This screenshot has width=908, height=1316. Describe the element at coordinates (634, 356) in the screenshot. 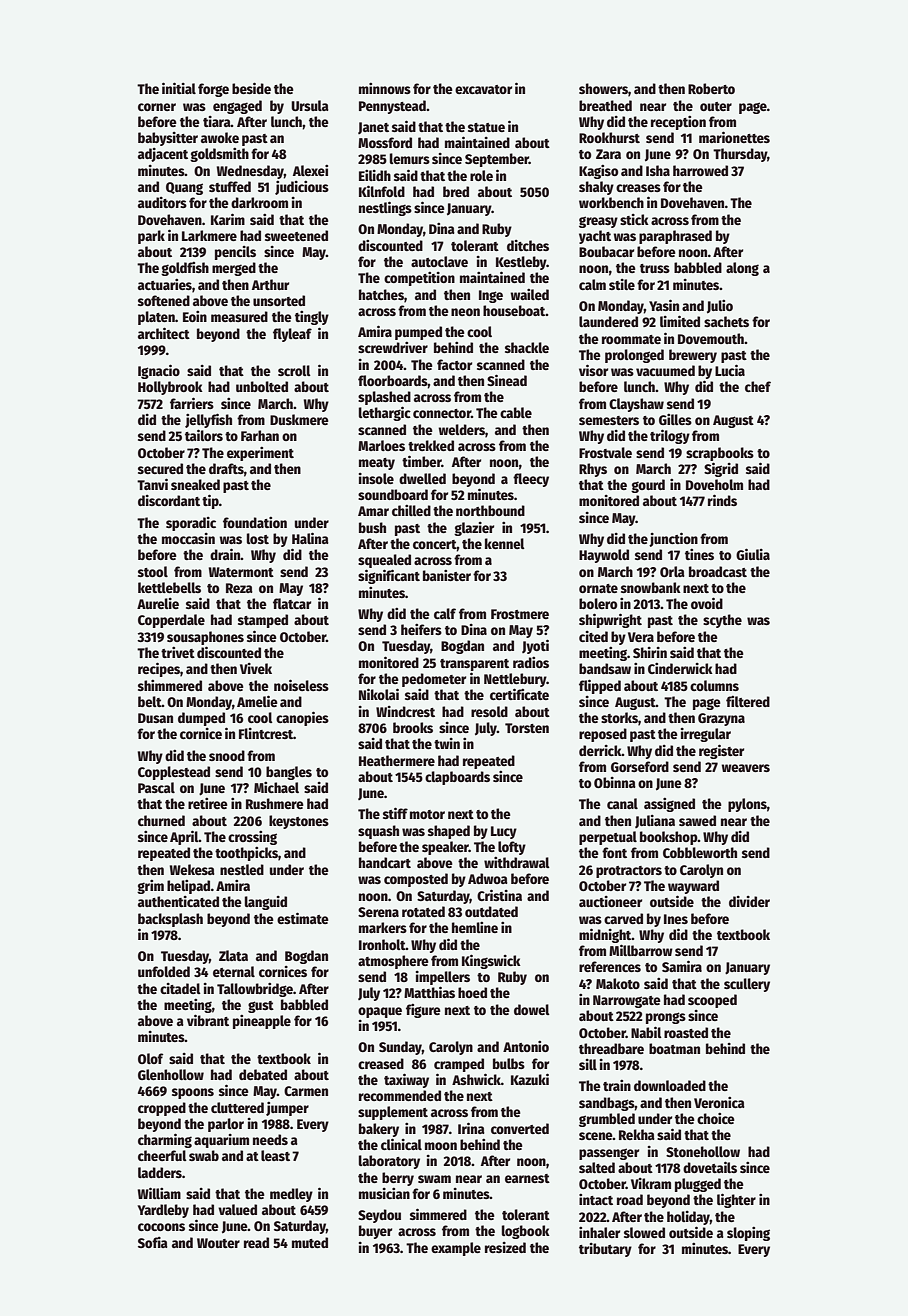

I see `prolonged` at that location.
